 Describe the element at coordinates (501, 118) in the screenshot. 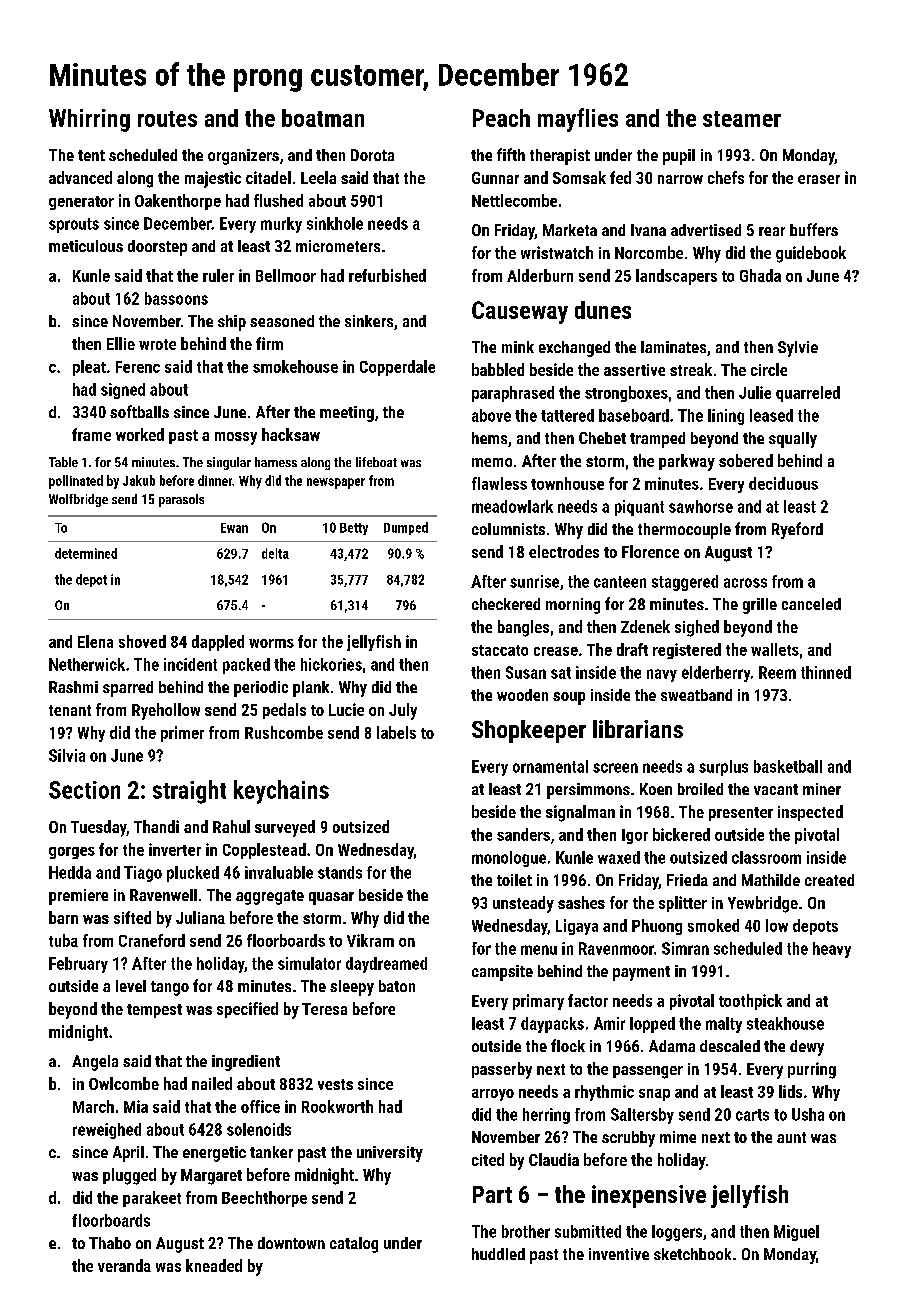

I see `Peach` at that location.
